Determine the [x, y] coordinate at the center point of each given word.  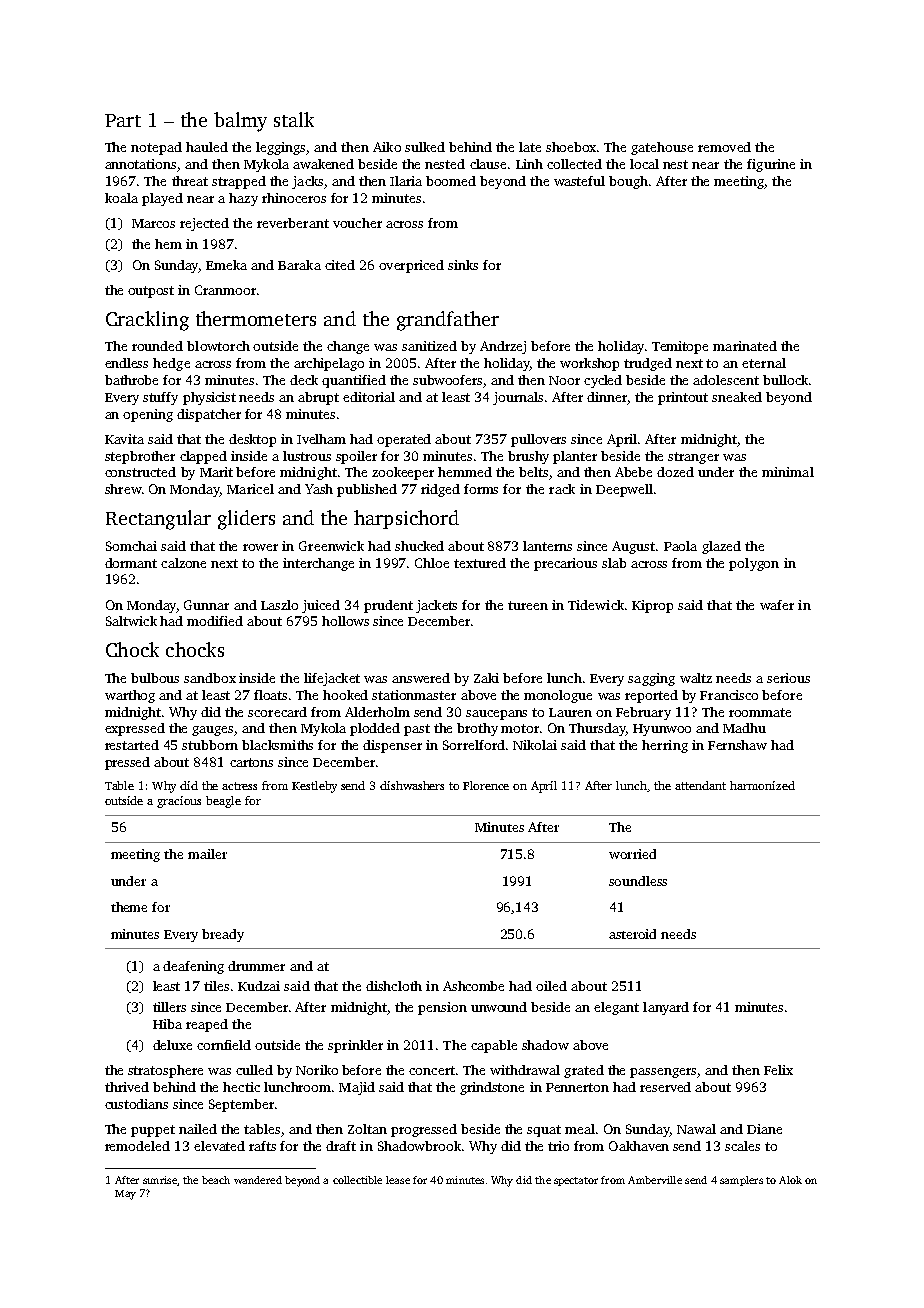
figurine [771, 165]
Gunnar [206, 605]
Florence [486, 785]
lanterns [547, 546]
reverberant [293, 223]
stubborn [210, 745]
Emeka [226, 265]
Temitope [680, 347]
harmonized [762, 785]
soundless [638, 881]
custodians [136, 1104]
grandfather [448, 321]
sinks [463, 265]
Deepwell [624, 490]
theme [129, 907]
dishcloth [394, 986]
